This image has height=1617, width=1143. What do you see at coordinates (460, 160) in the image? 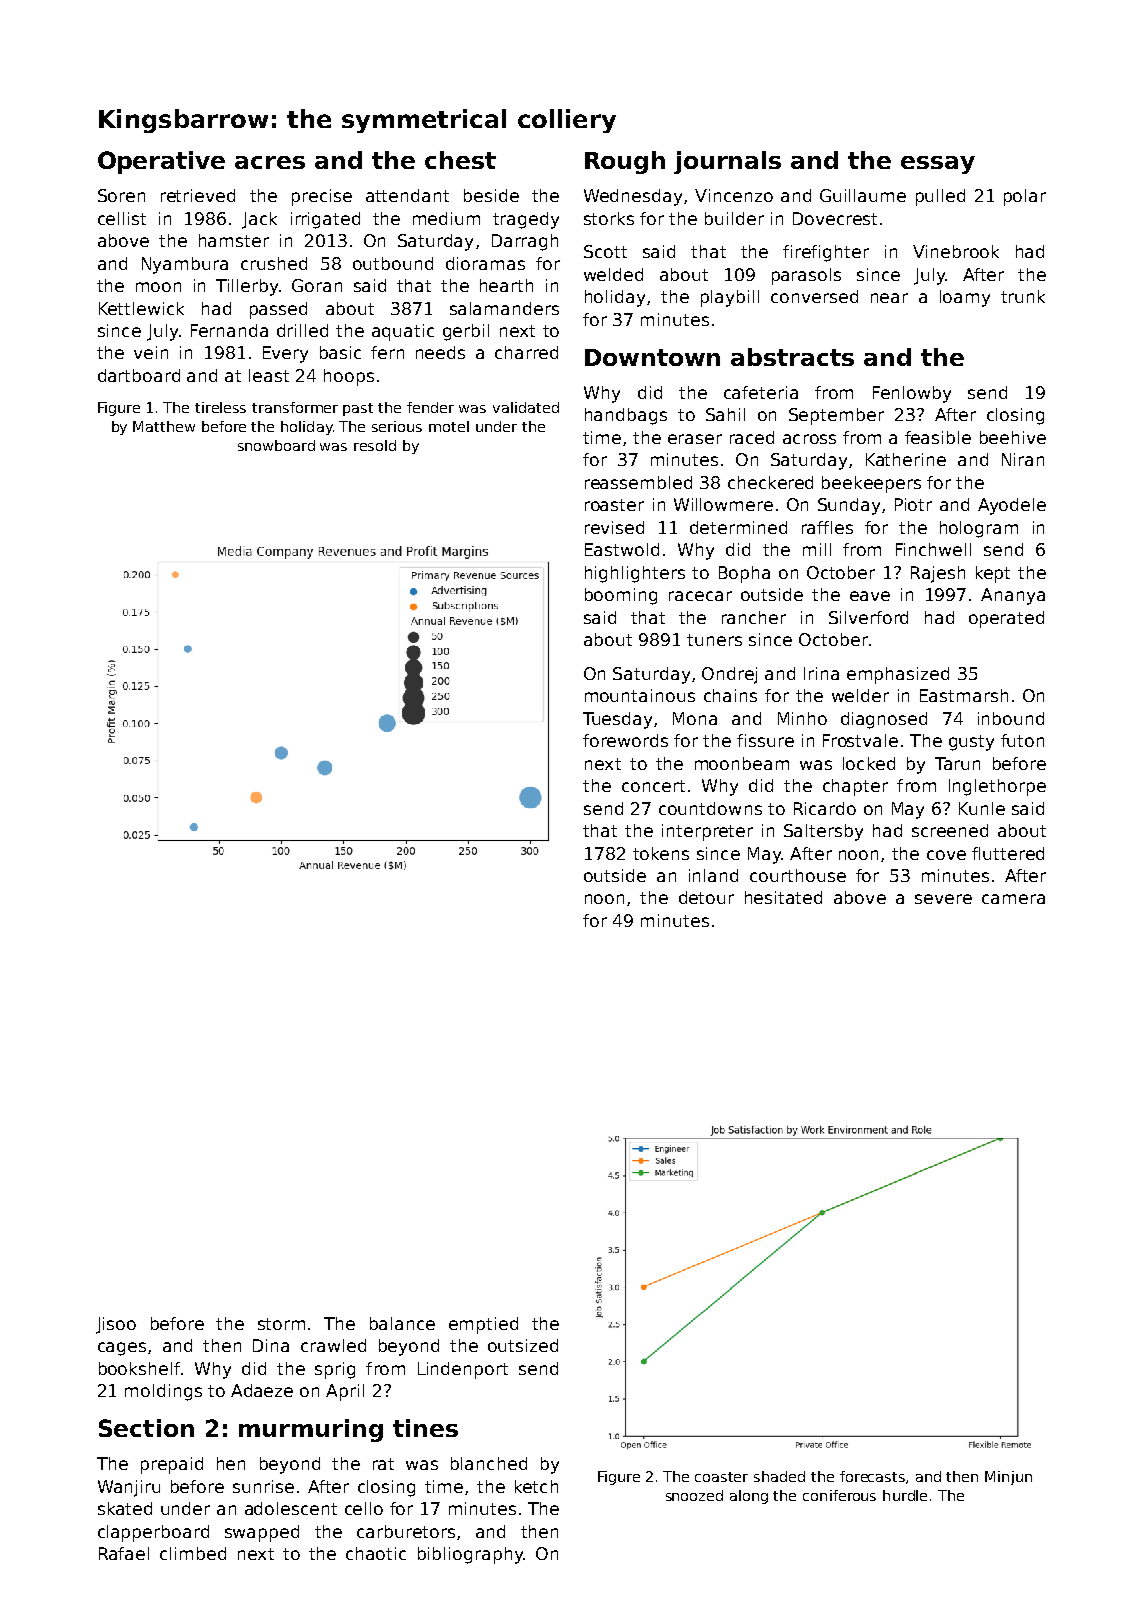
I see `chest` at bounding box center [460, 160].
